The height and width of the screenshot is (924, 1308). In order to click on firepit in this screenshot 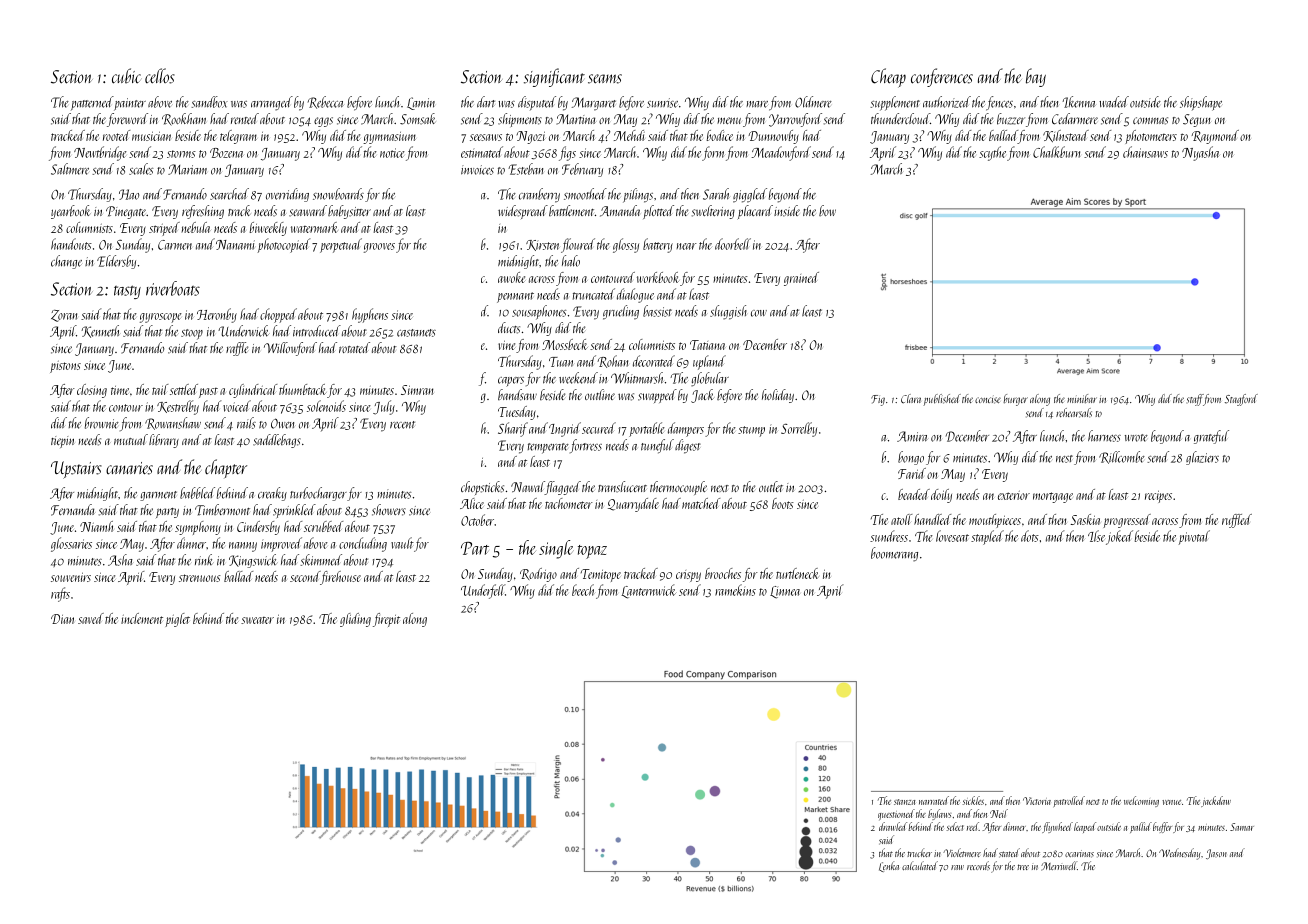, I will do `click(386, 620)`.
